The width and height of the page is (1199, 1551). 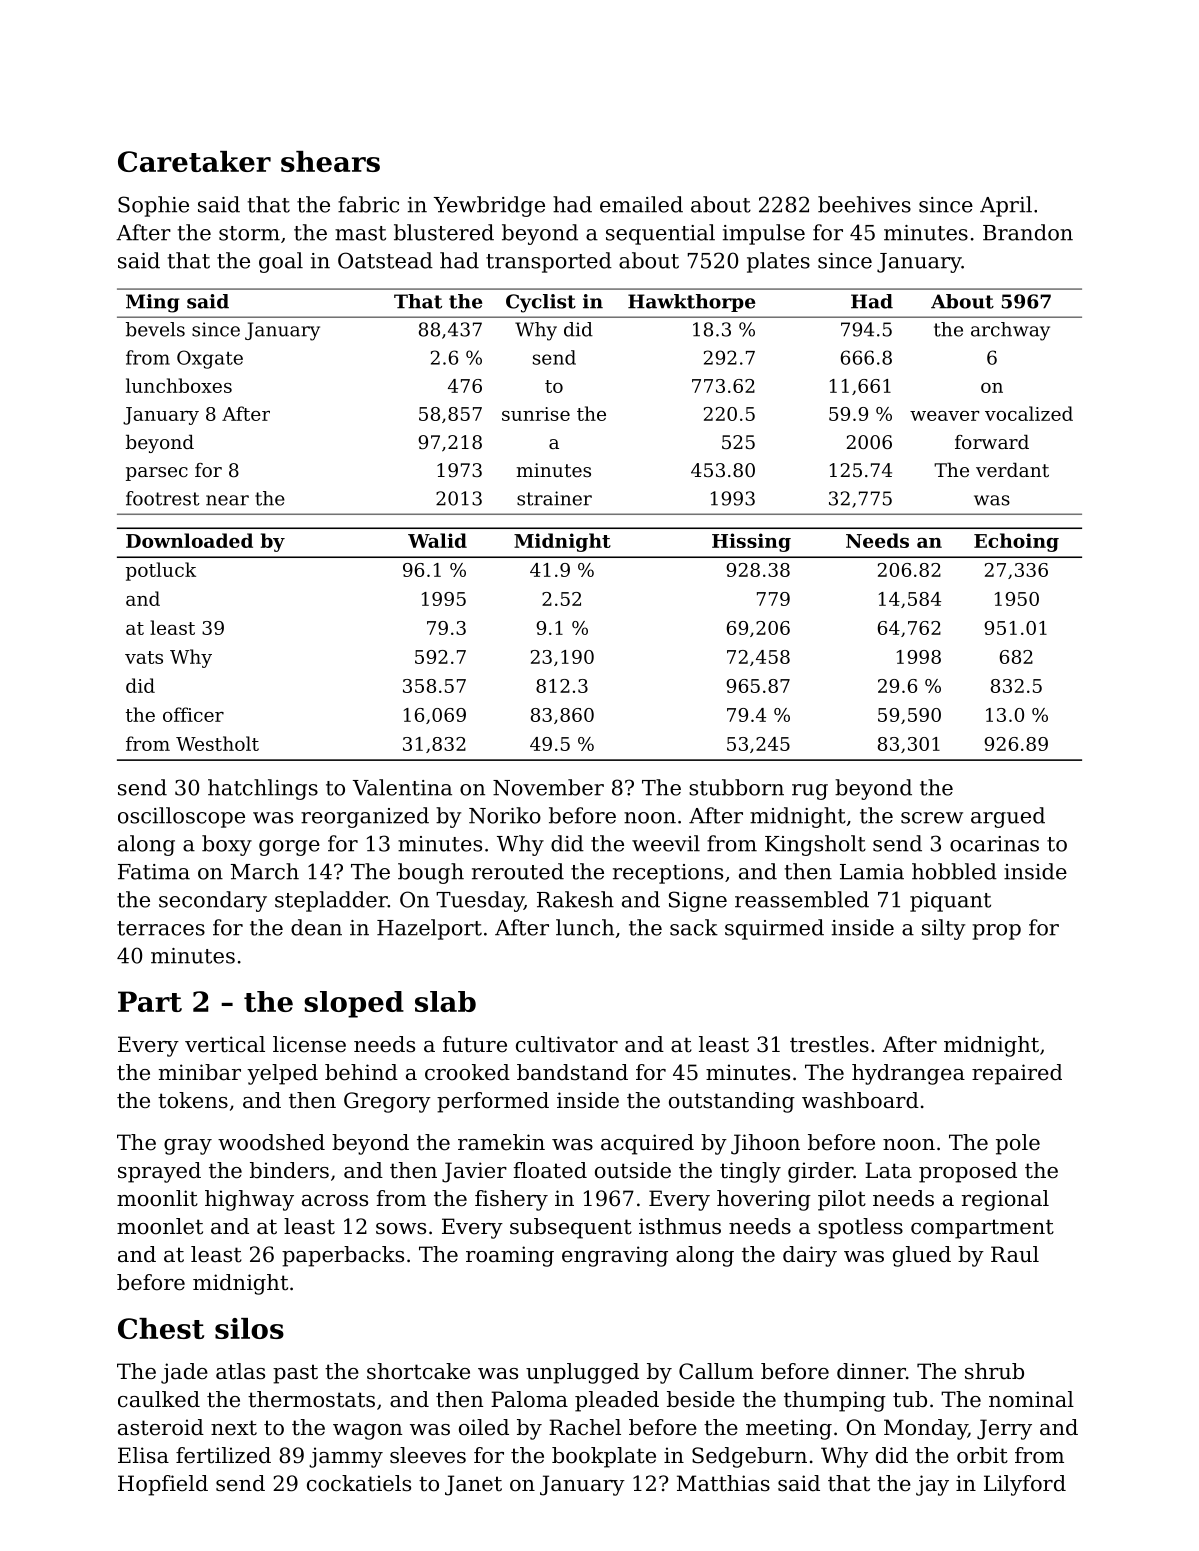 I want to click on April, so click(x=1006, y=206).
